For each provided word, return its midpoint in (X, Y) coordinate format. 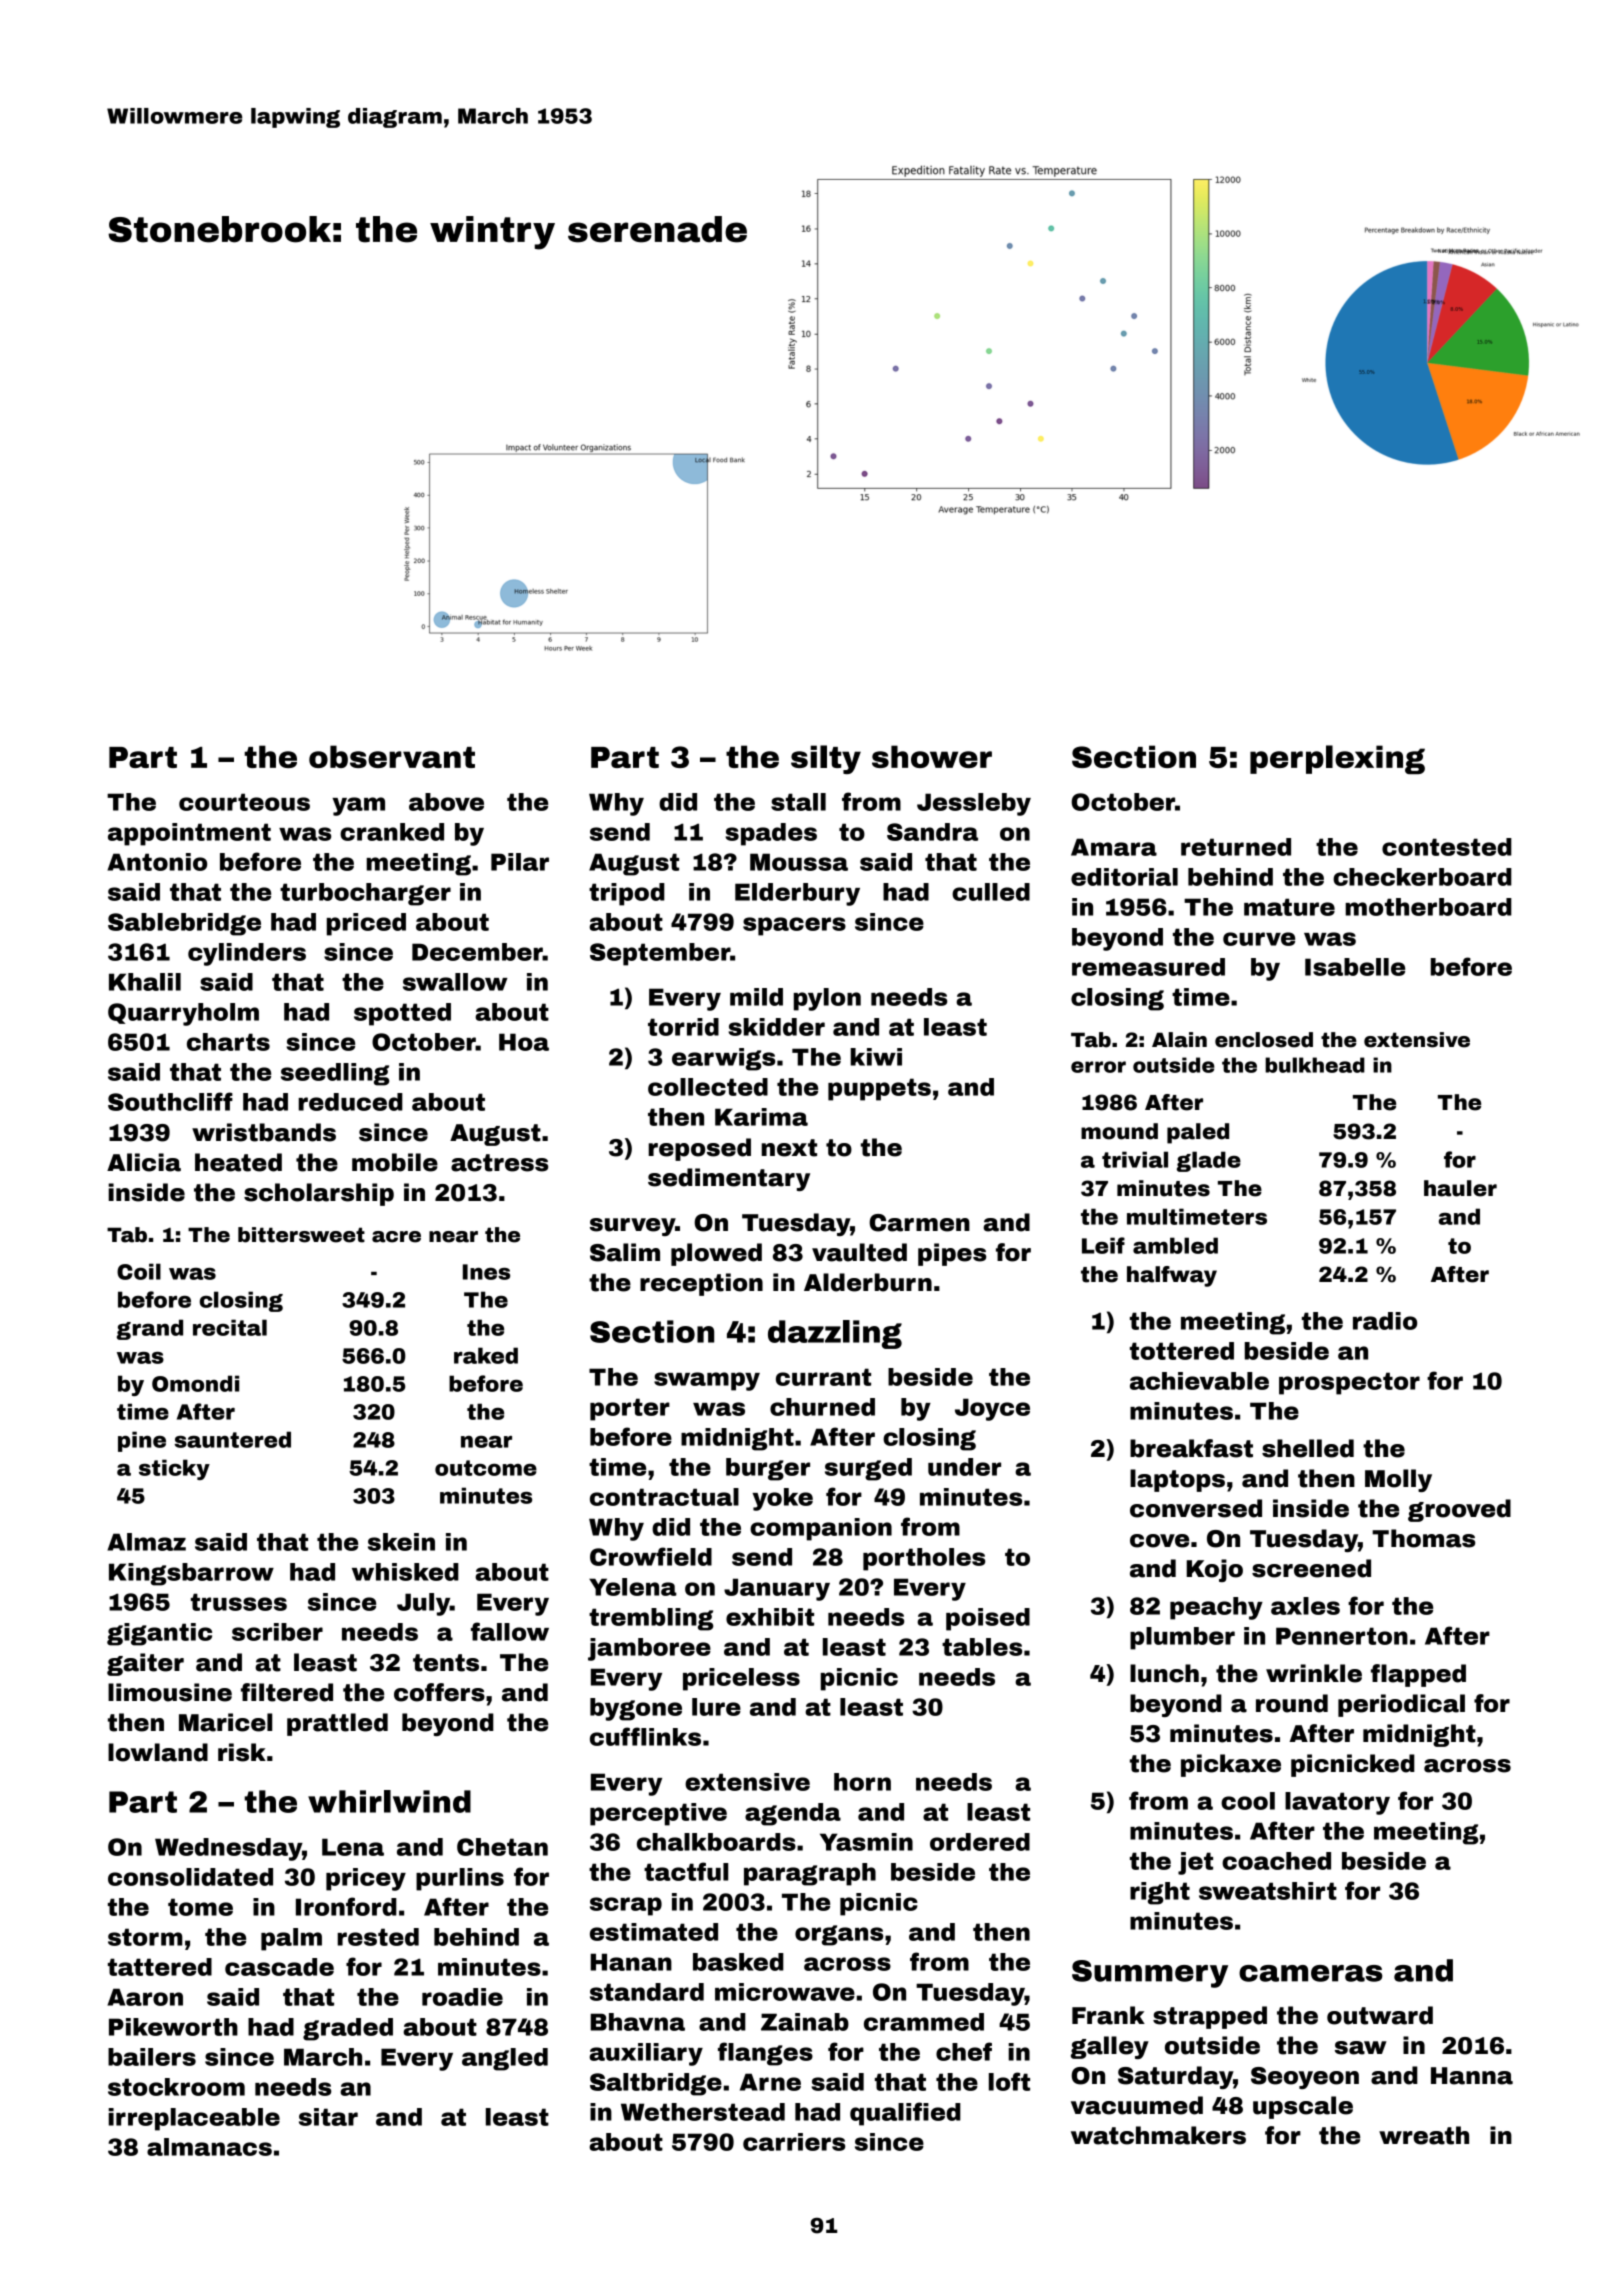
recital (230, 1327)
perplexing (1337, 759)
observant (392, 756)
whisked (405, 1572)
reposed (699, 1149)
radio (1385, 1321)
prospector (1349, 1383)
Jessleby (974, 804)
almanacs (209, 2147)
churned (822, 1407)
